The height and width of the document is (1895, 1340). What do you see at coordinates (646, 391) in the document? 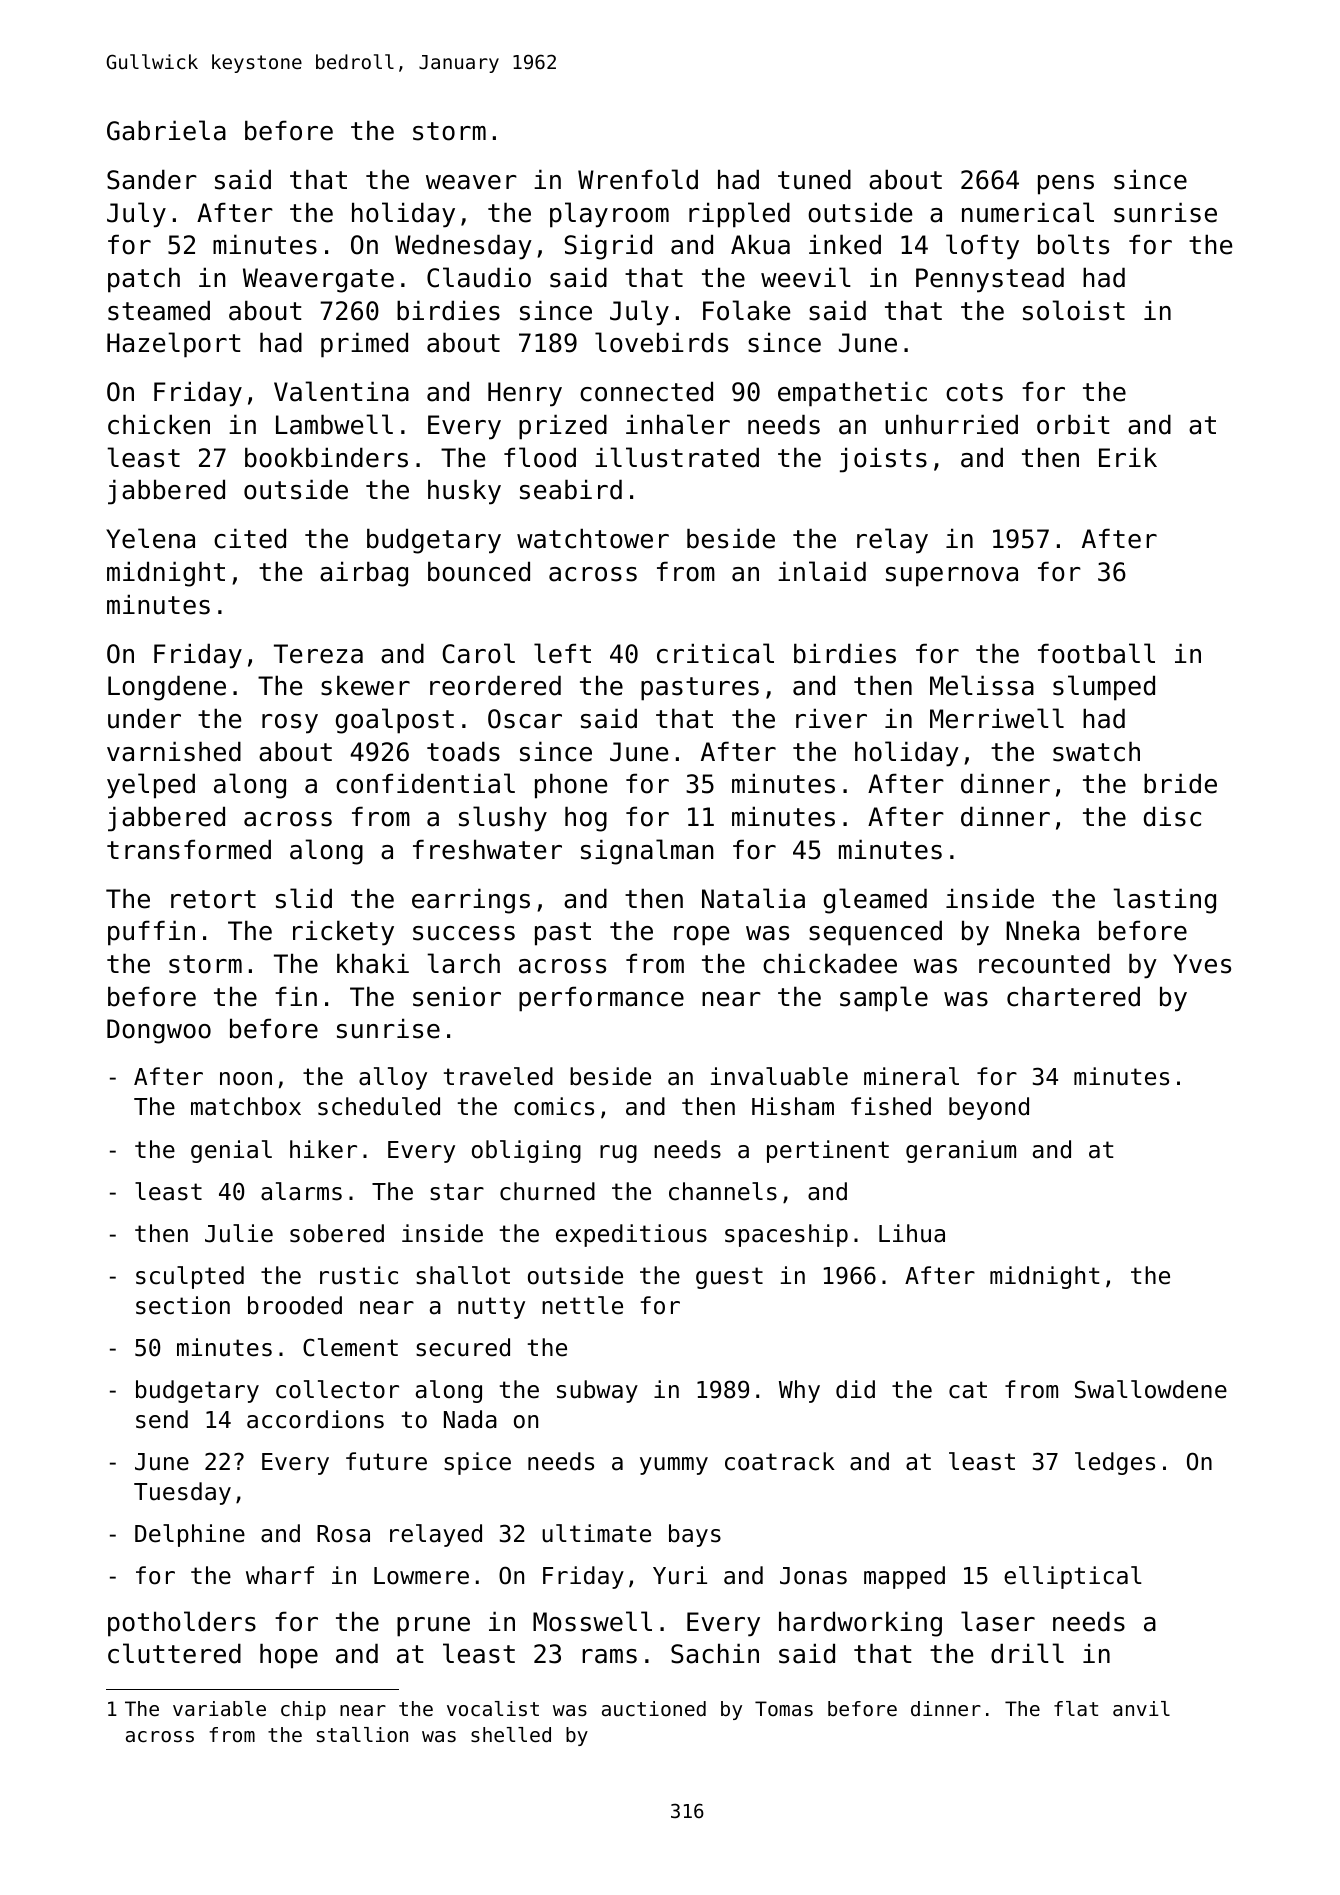
I see `connected` at bounding box center [646, 391].
